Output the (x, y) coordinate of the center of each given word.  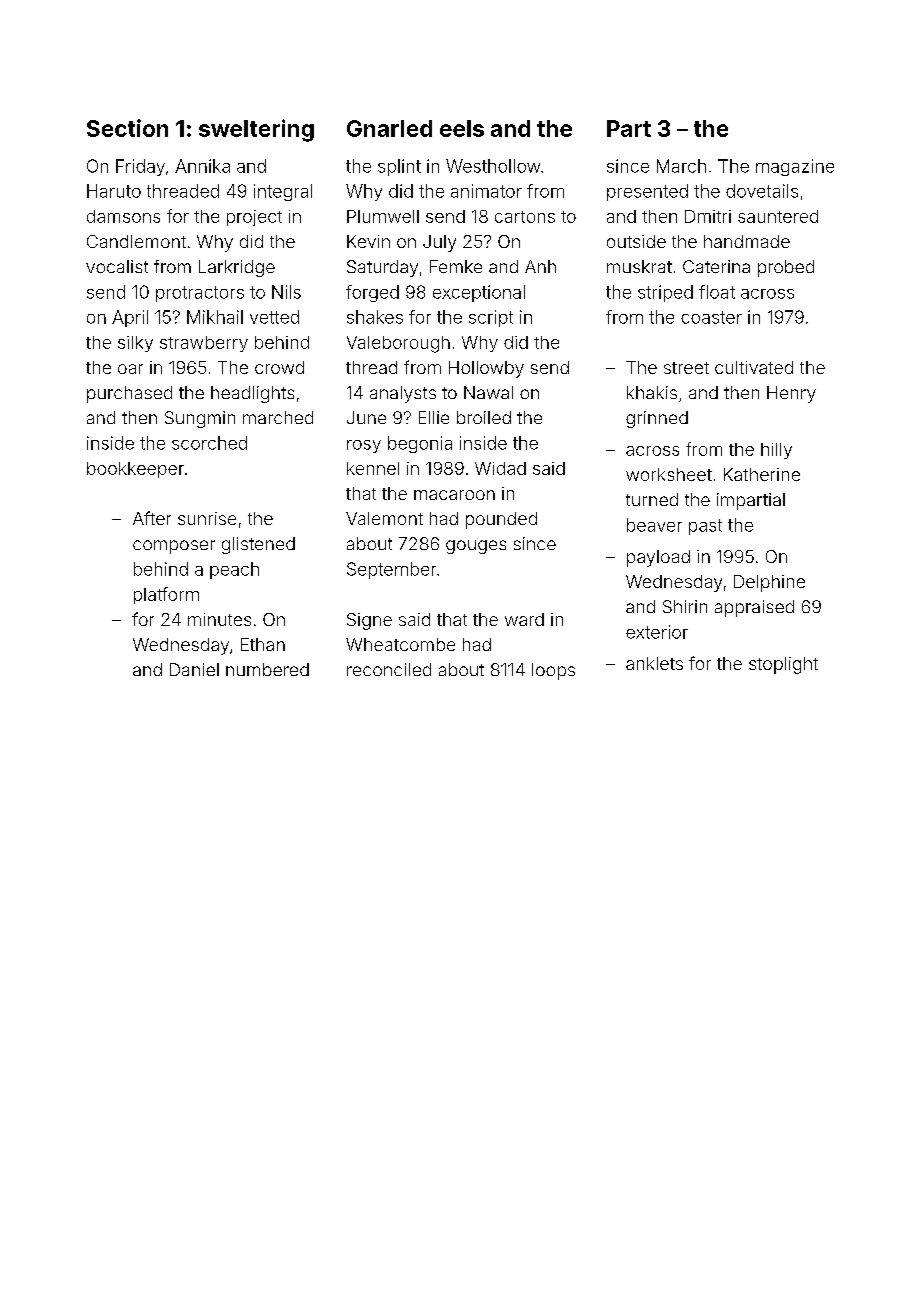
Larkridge (237, 268)
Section (127, 128)
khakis (652, 392)
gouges (476, 547)
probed (786, 268)
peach (234, 570)
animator (486, 191)
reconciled (389, 669)
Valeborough (398, 344)
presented (647, 192)
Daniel (194, 669)
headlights (252, 394)
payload (658, 558)
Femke (456, 266)
